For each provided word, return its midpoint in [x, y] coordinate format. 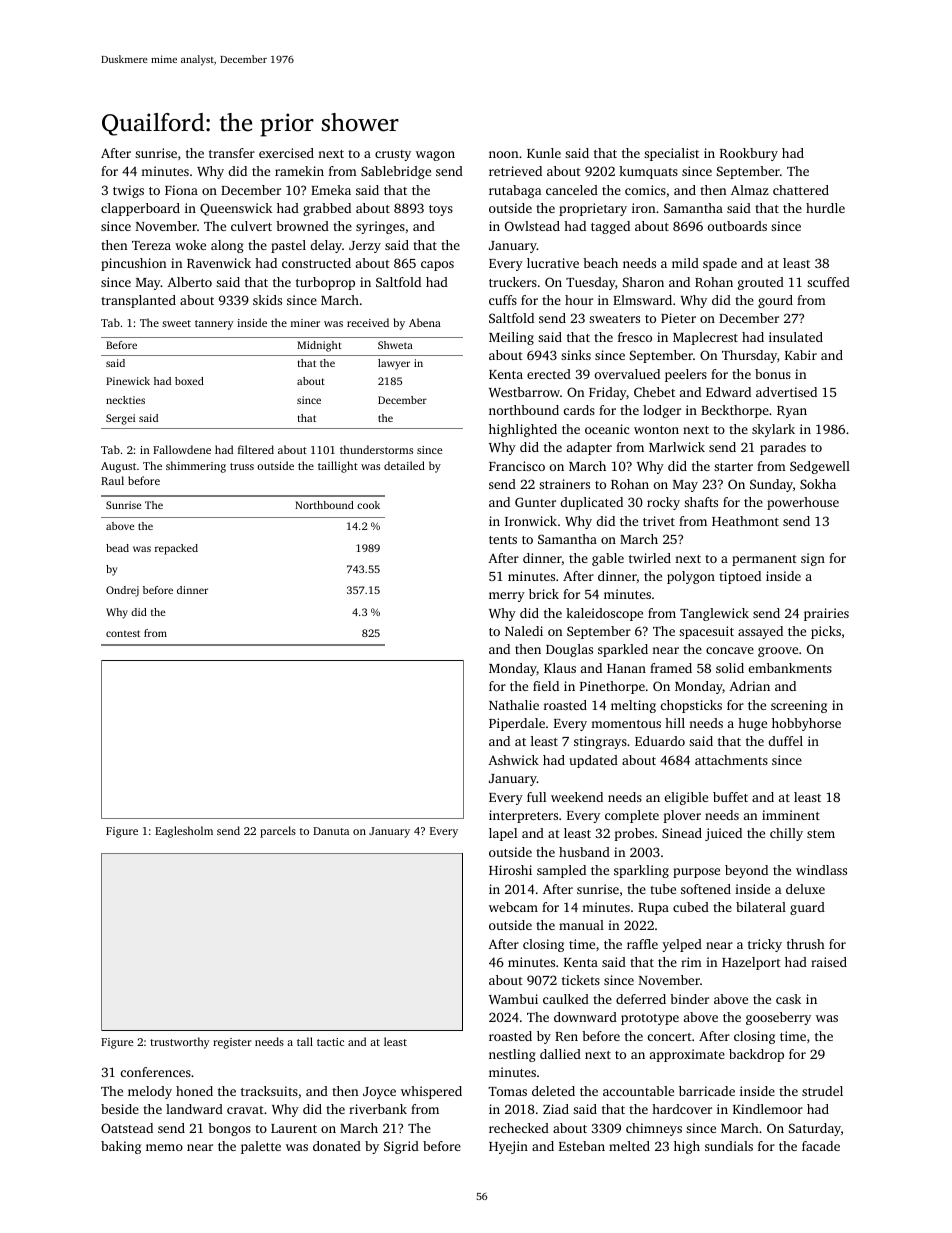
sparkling [641, 871]
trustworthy [179, 1043]
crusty [393, 155]
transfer [232, 153]
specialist [671, 154]
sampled [561, 871]
